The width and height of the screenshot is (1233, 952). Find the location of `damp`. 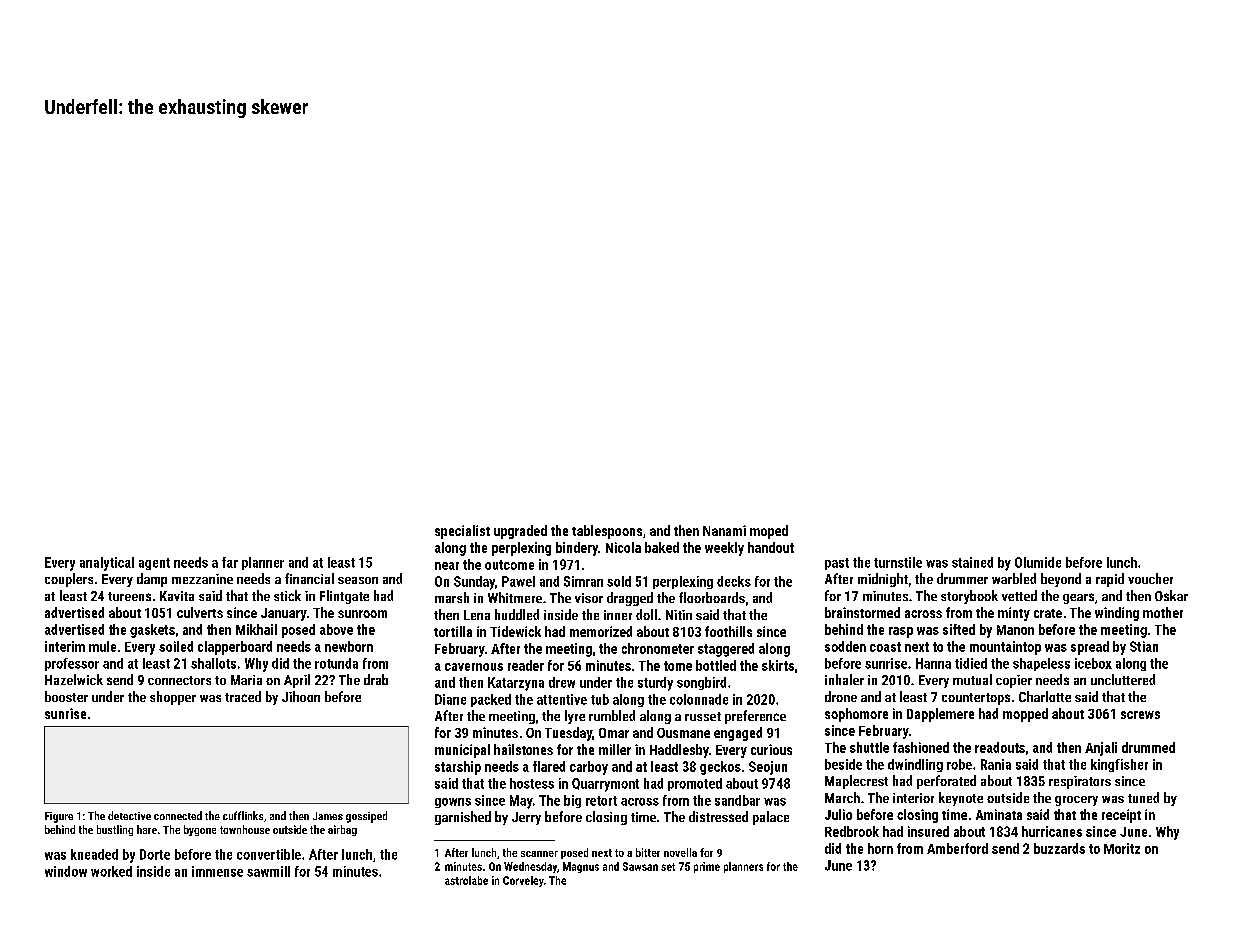

damp is located at coordinates (152, 580).
